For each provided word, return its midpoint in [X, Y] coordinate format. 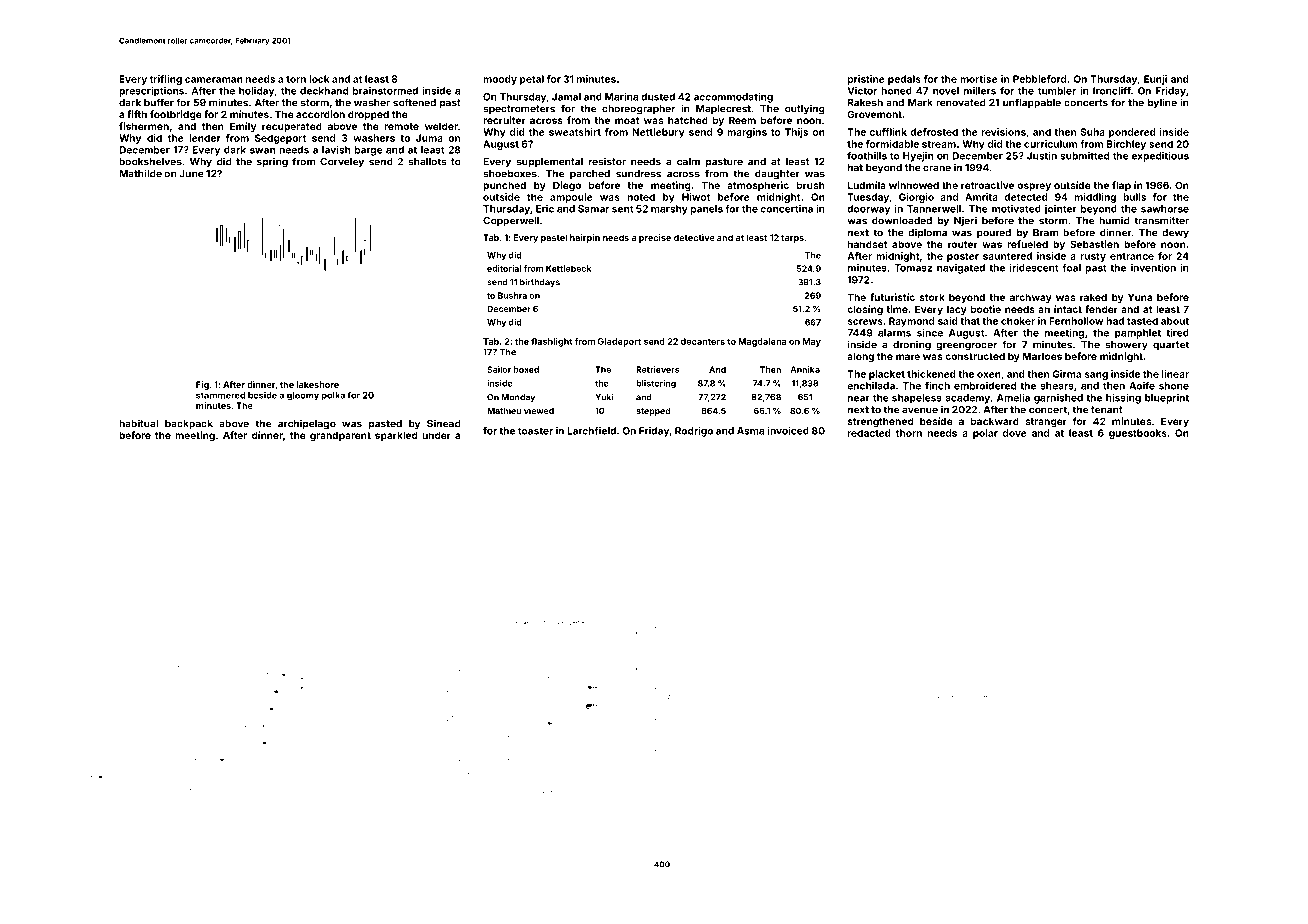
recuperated [292, 127]
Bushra [512, 295]
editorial [504, 268]
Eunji [1155, 80]
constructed [975, 356]
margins [747, 133]
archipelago [307, 424]
